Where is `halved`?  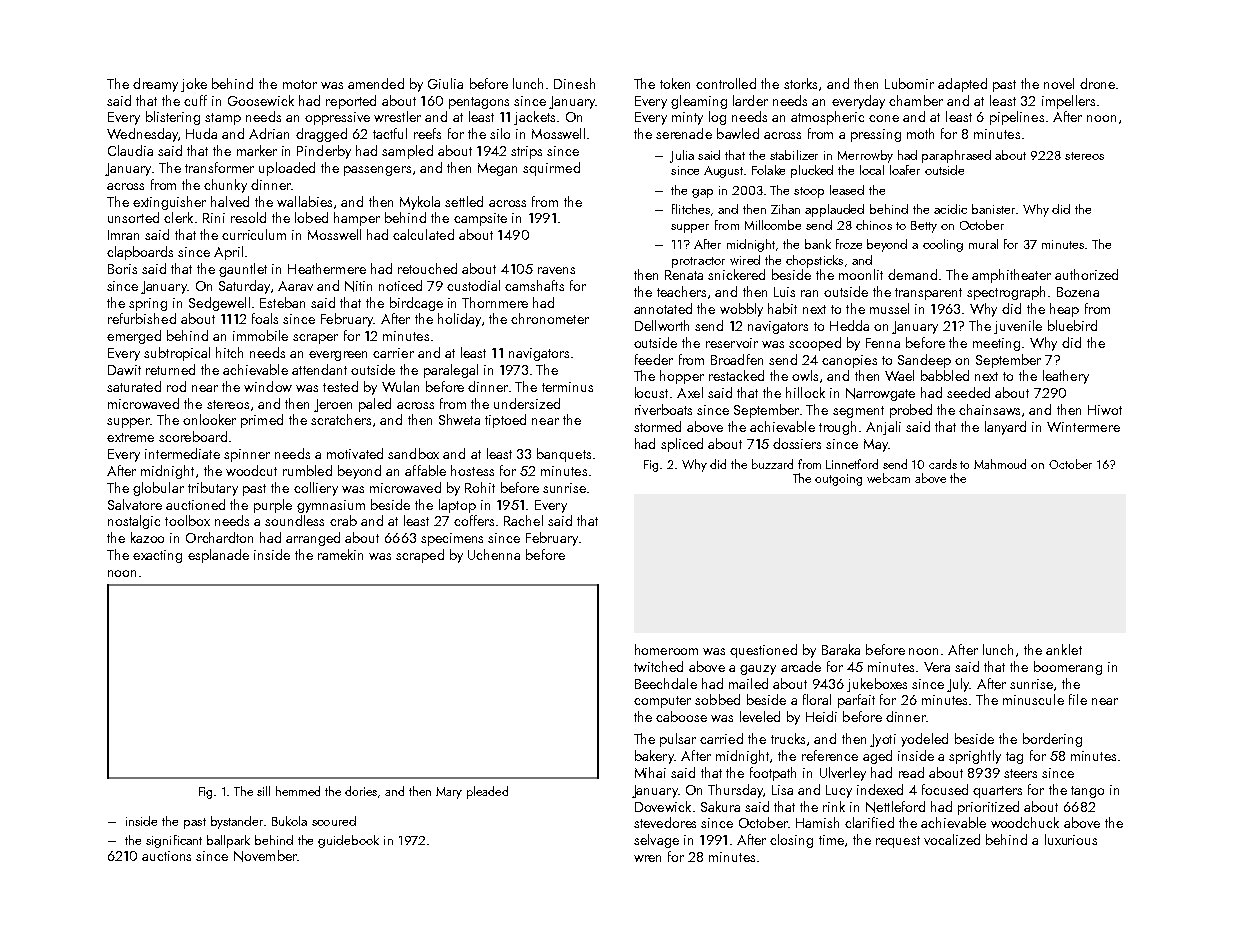 halved is located at coordinates (230, 201).
